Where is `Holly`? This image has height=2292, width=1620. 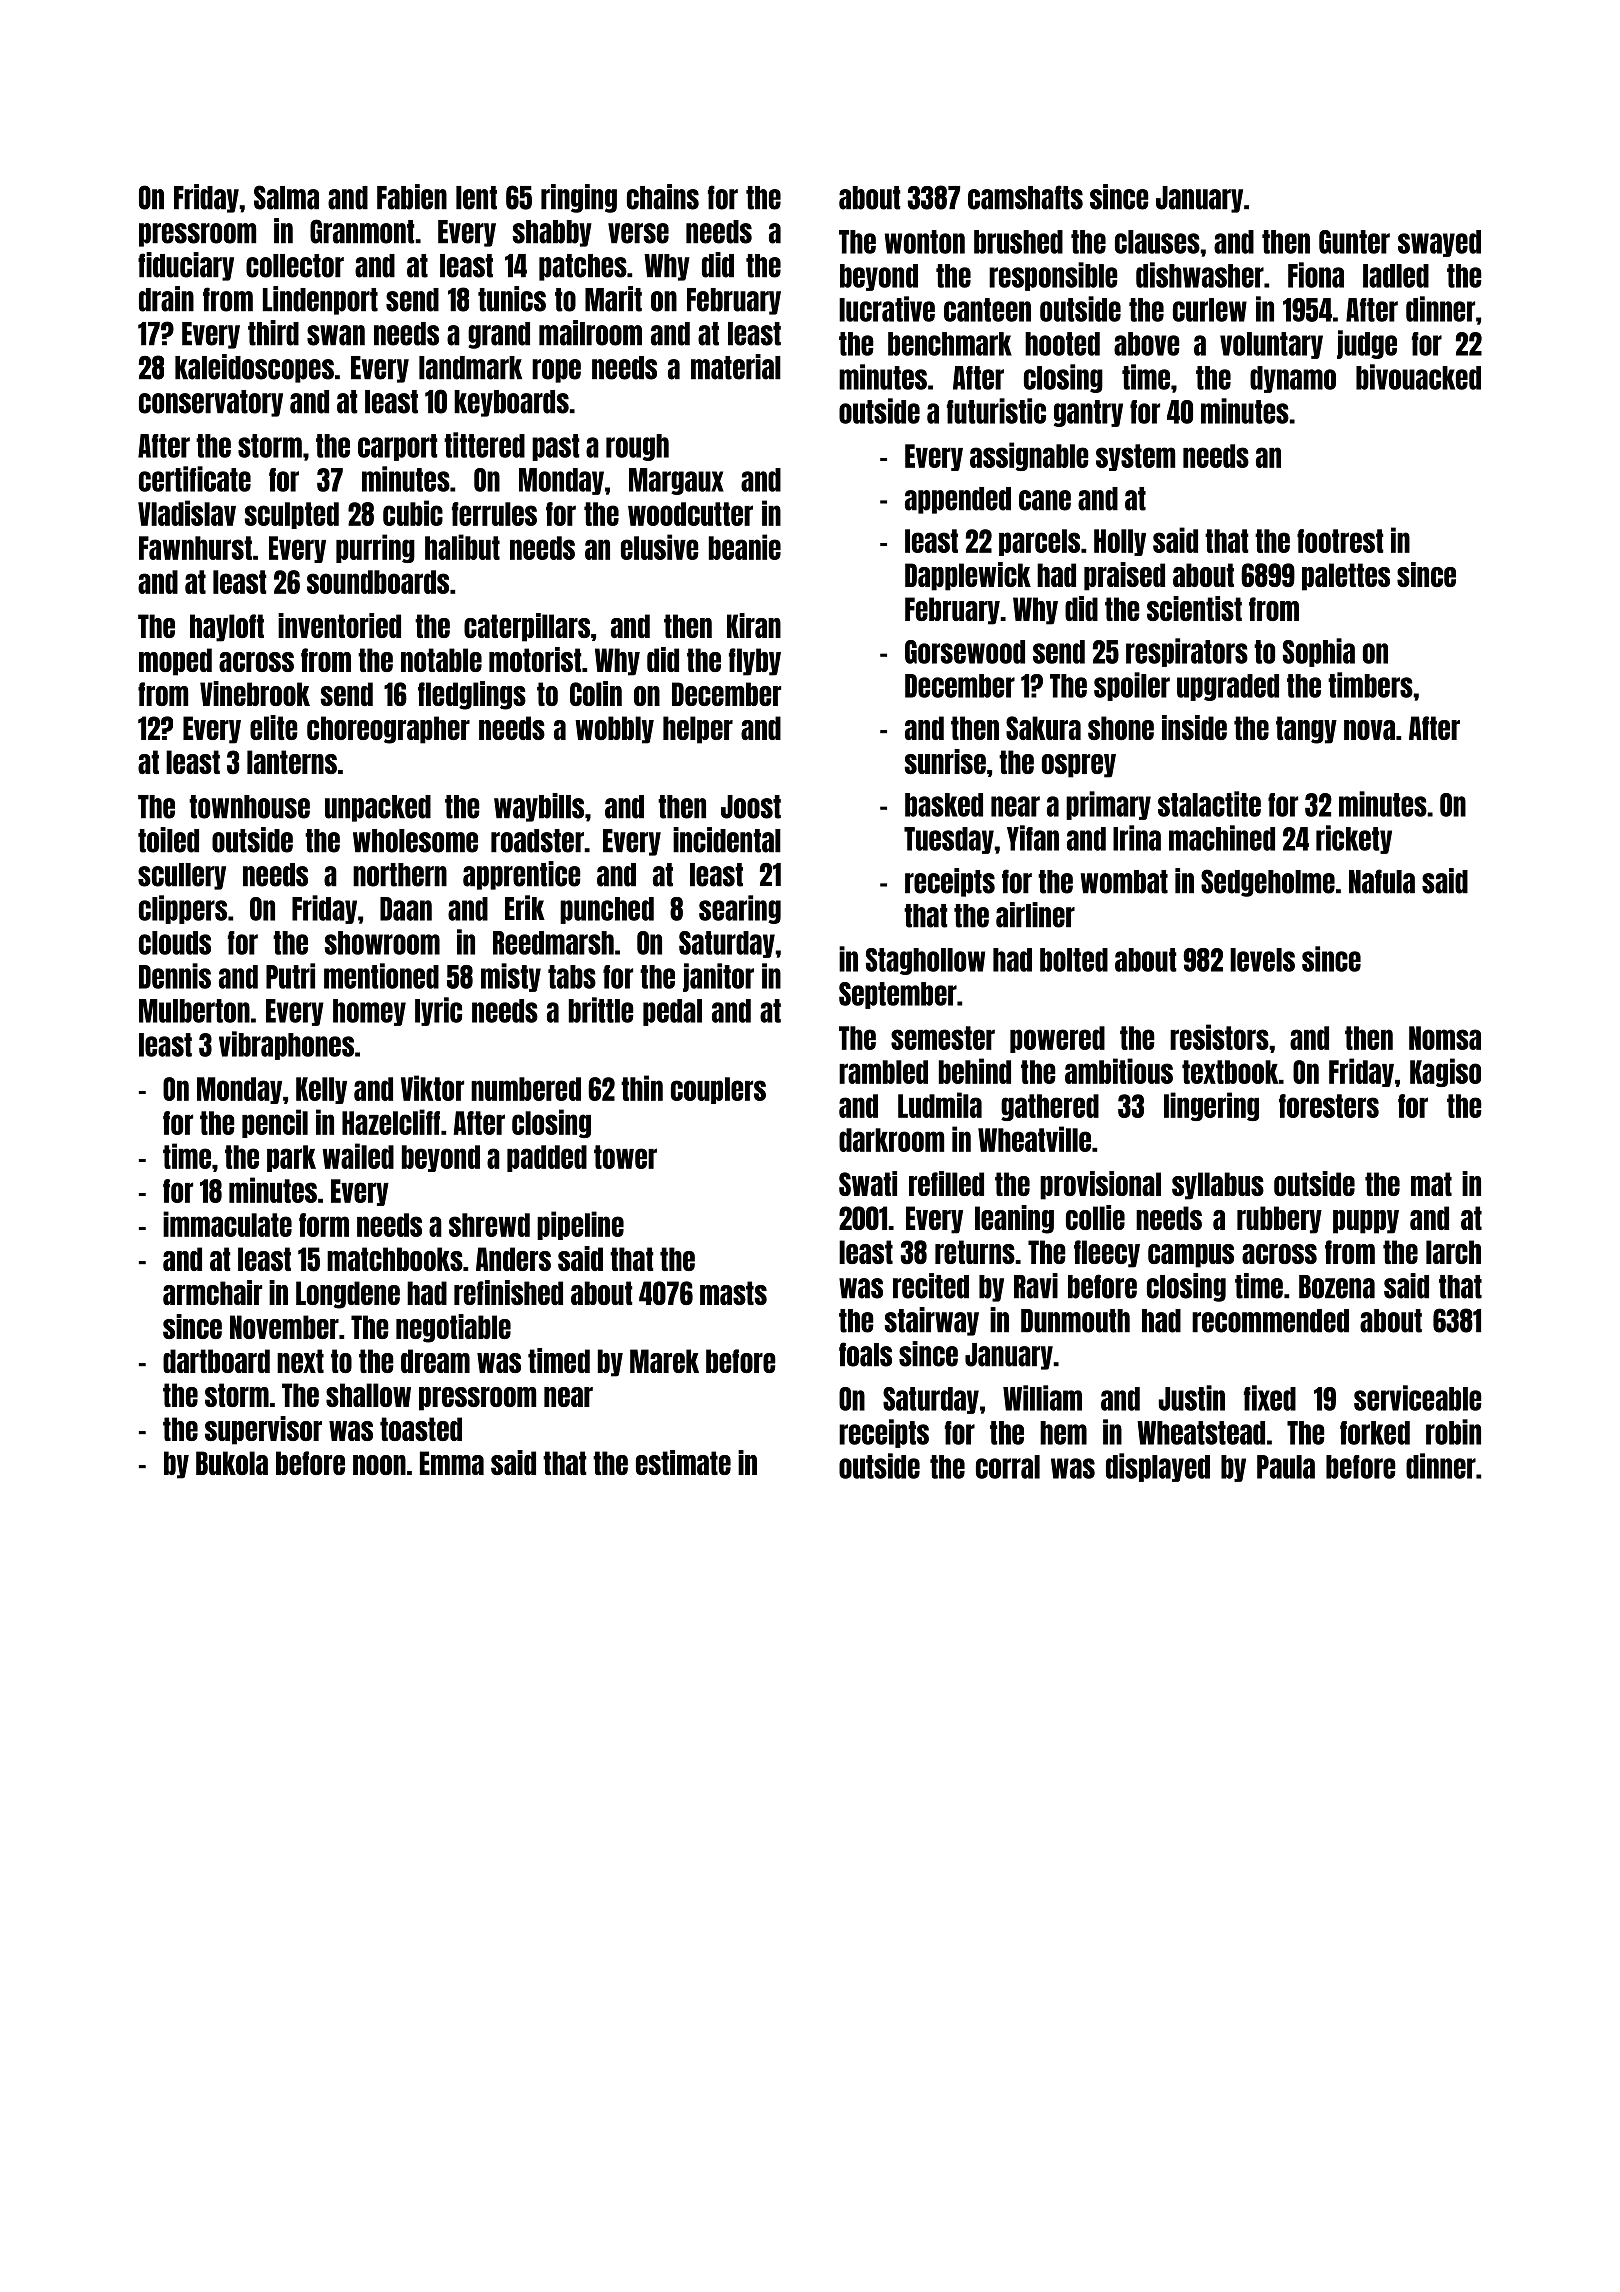
Holly is located at coordinates (1120, 542).
